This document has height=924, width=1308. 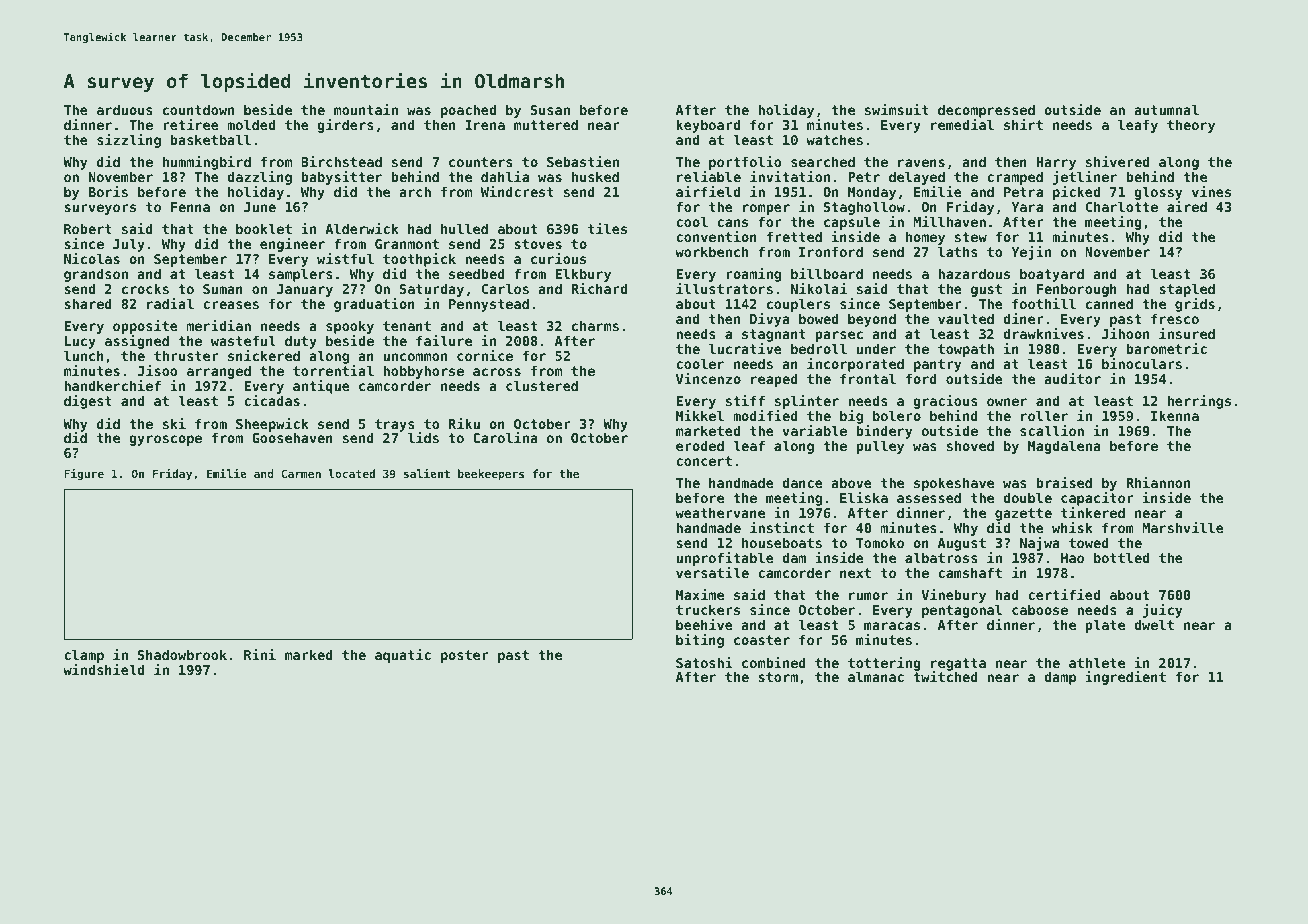 I want to click on delayed, so click(x=917, y=178).
